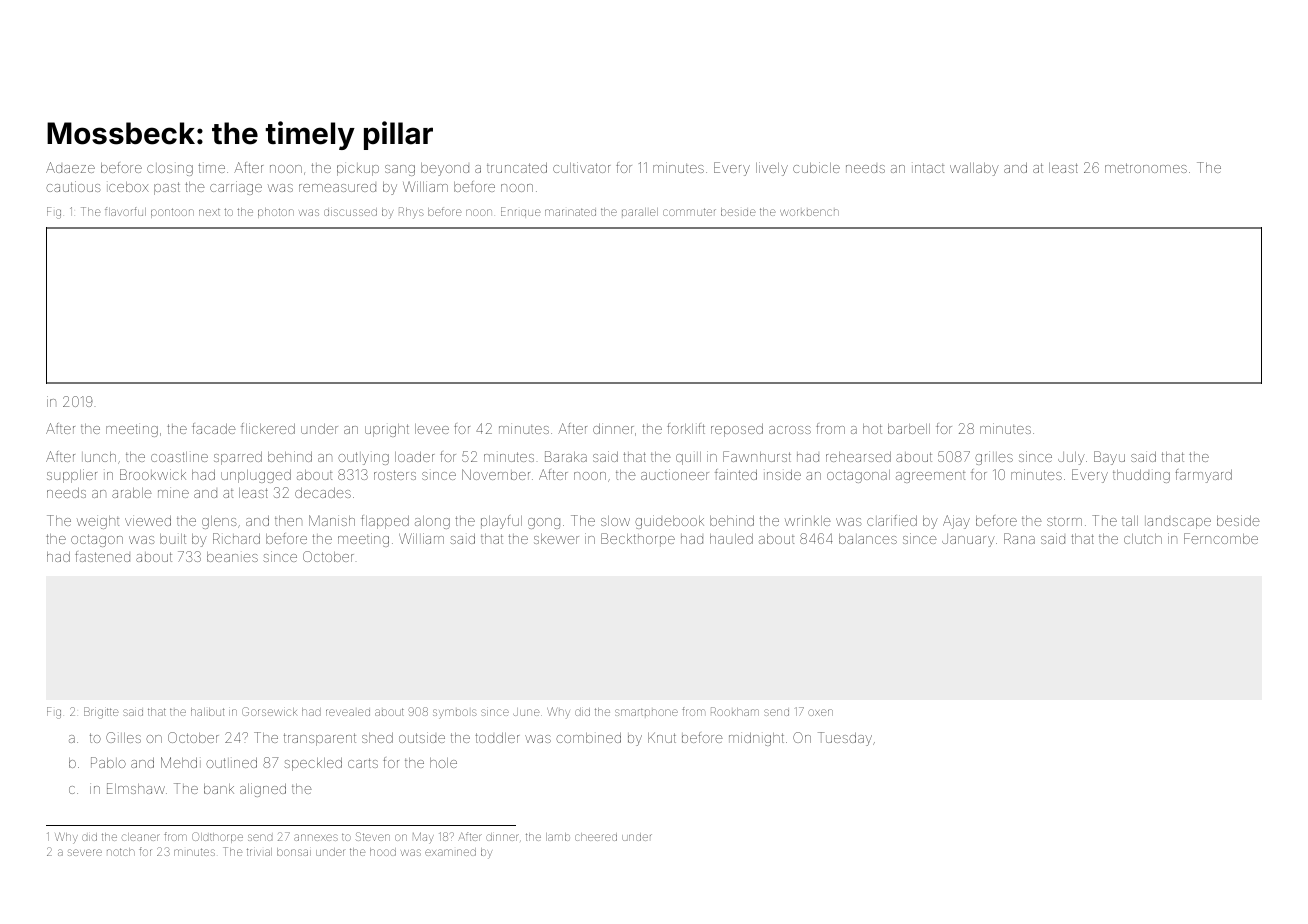 The height and width of the screenshot is (924, 1308). Describe the element at coordinates (596, 837) in the screenshot. I see `cheered` at that location.
